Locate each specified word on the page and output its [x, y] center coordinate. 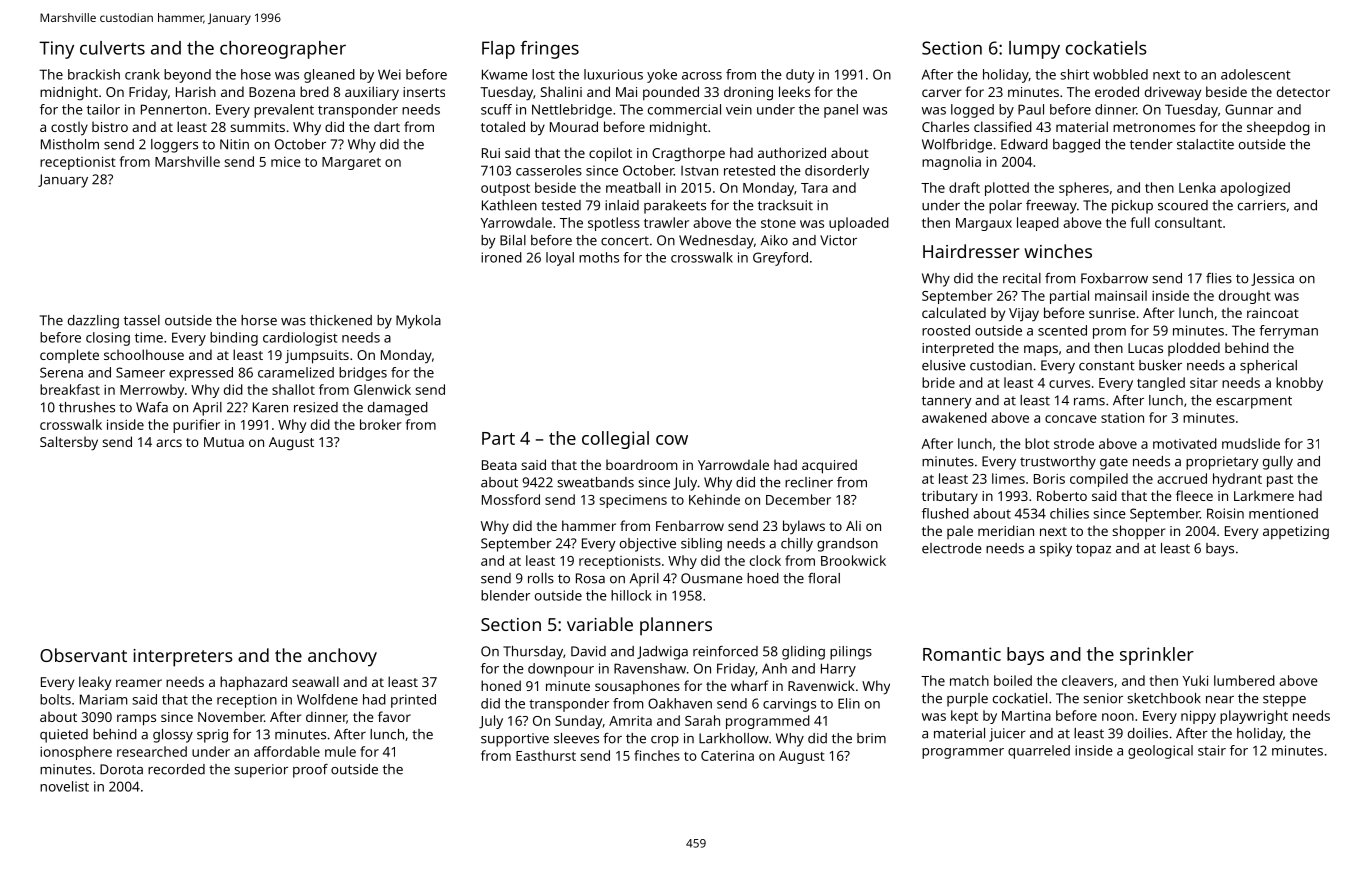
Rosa [590, 578]
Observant [83, 655]
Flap [498, 50]
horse [259, 320]
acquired [829, 466]
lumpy [1034, 50]
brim [871, 738]
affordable [287, 751]
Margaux [984, 224]
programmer [963, 753]
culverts [112, 48]
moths [599, 257]
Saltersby [69, 443]
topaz [1093, 550]
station [1122, 417]
